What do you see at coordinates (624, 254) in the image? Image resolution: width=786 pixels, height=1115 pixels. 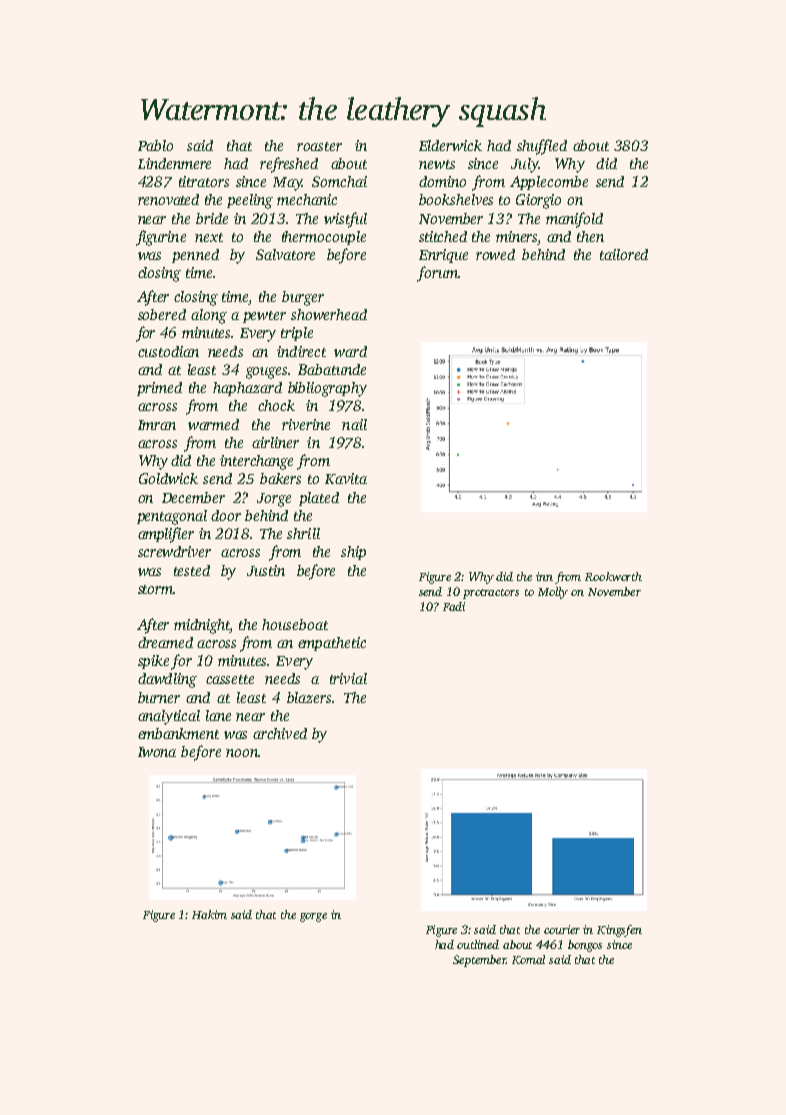 I see `tailored` at bounding box center [624, 254].
